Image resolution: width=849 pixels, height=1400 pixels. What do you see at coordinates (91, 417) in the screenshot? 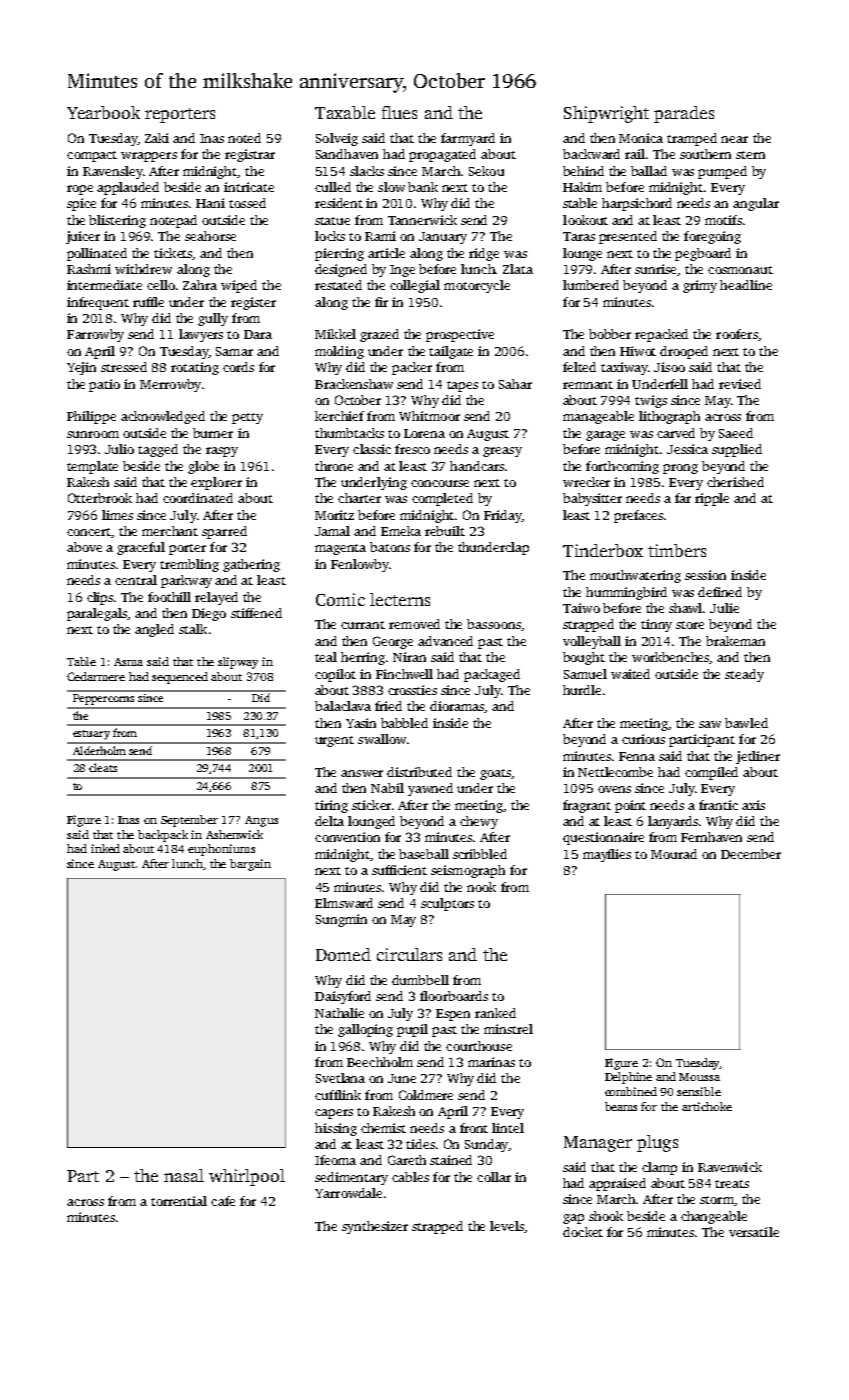
I see `Philippe` at bounding box center [91, 417].
